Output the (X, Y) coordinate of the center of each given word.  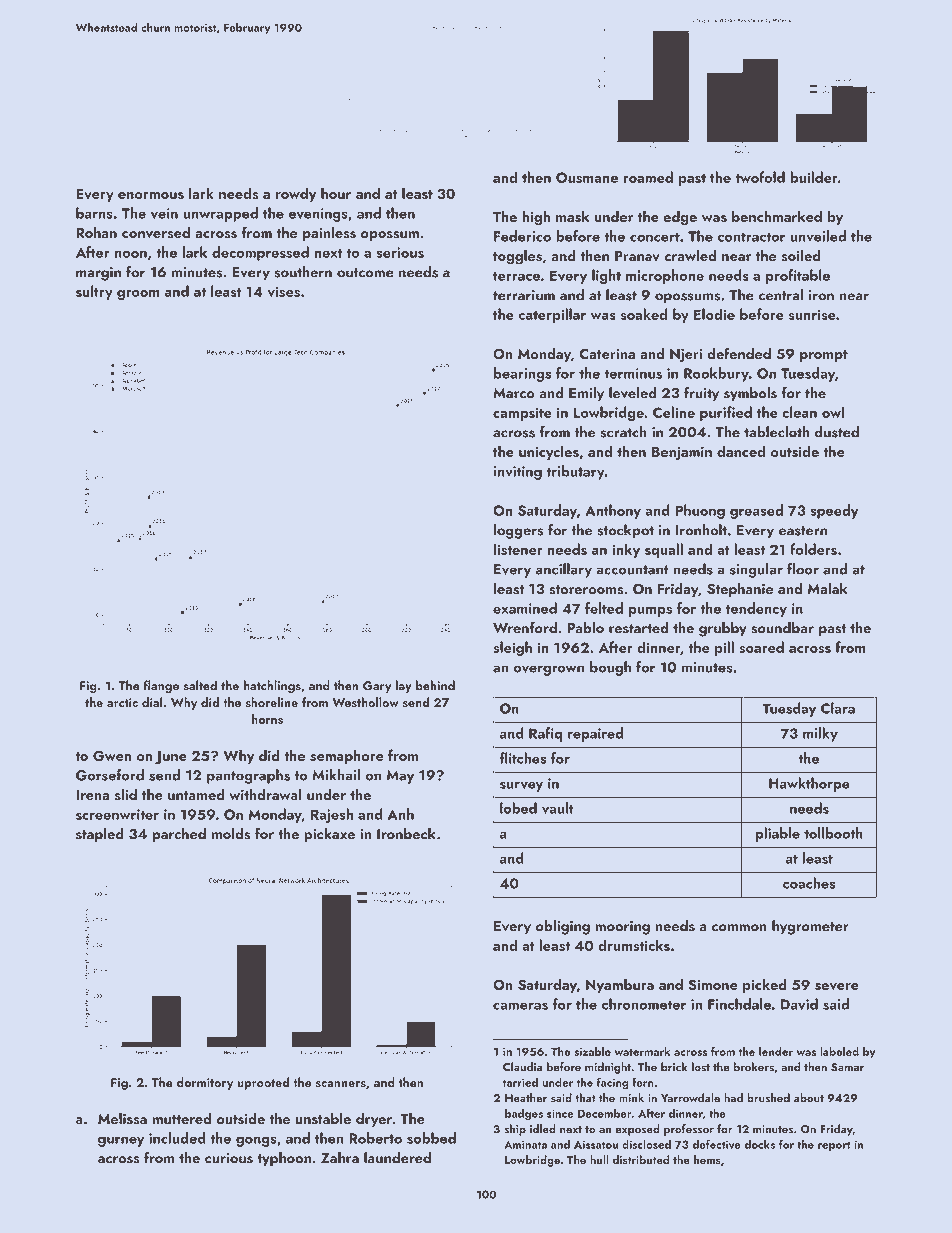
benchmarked (777, 216)
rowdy (296, 194)
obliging (563, 927)
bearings (522, 374)
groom (138, 295)
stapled (100, 835)
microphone (665, 276)
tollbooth (833, 833)
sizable (592, 1051)
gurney (121, 1141)
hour (336, 193)
